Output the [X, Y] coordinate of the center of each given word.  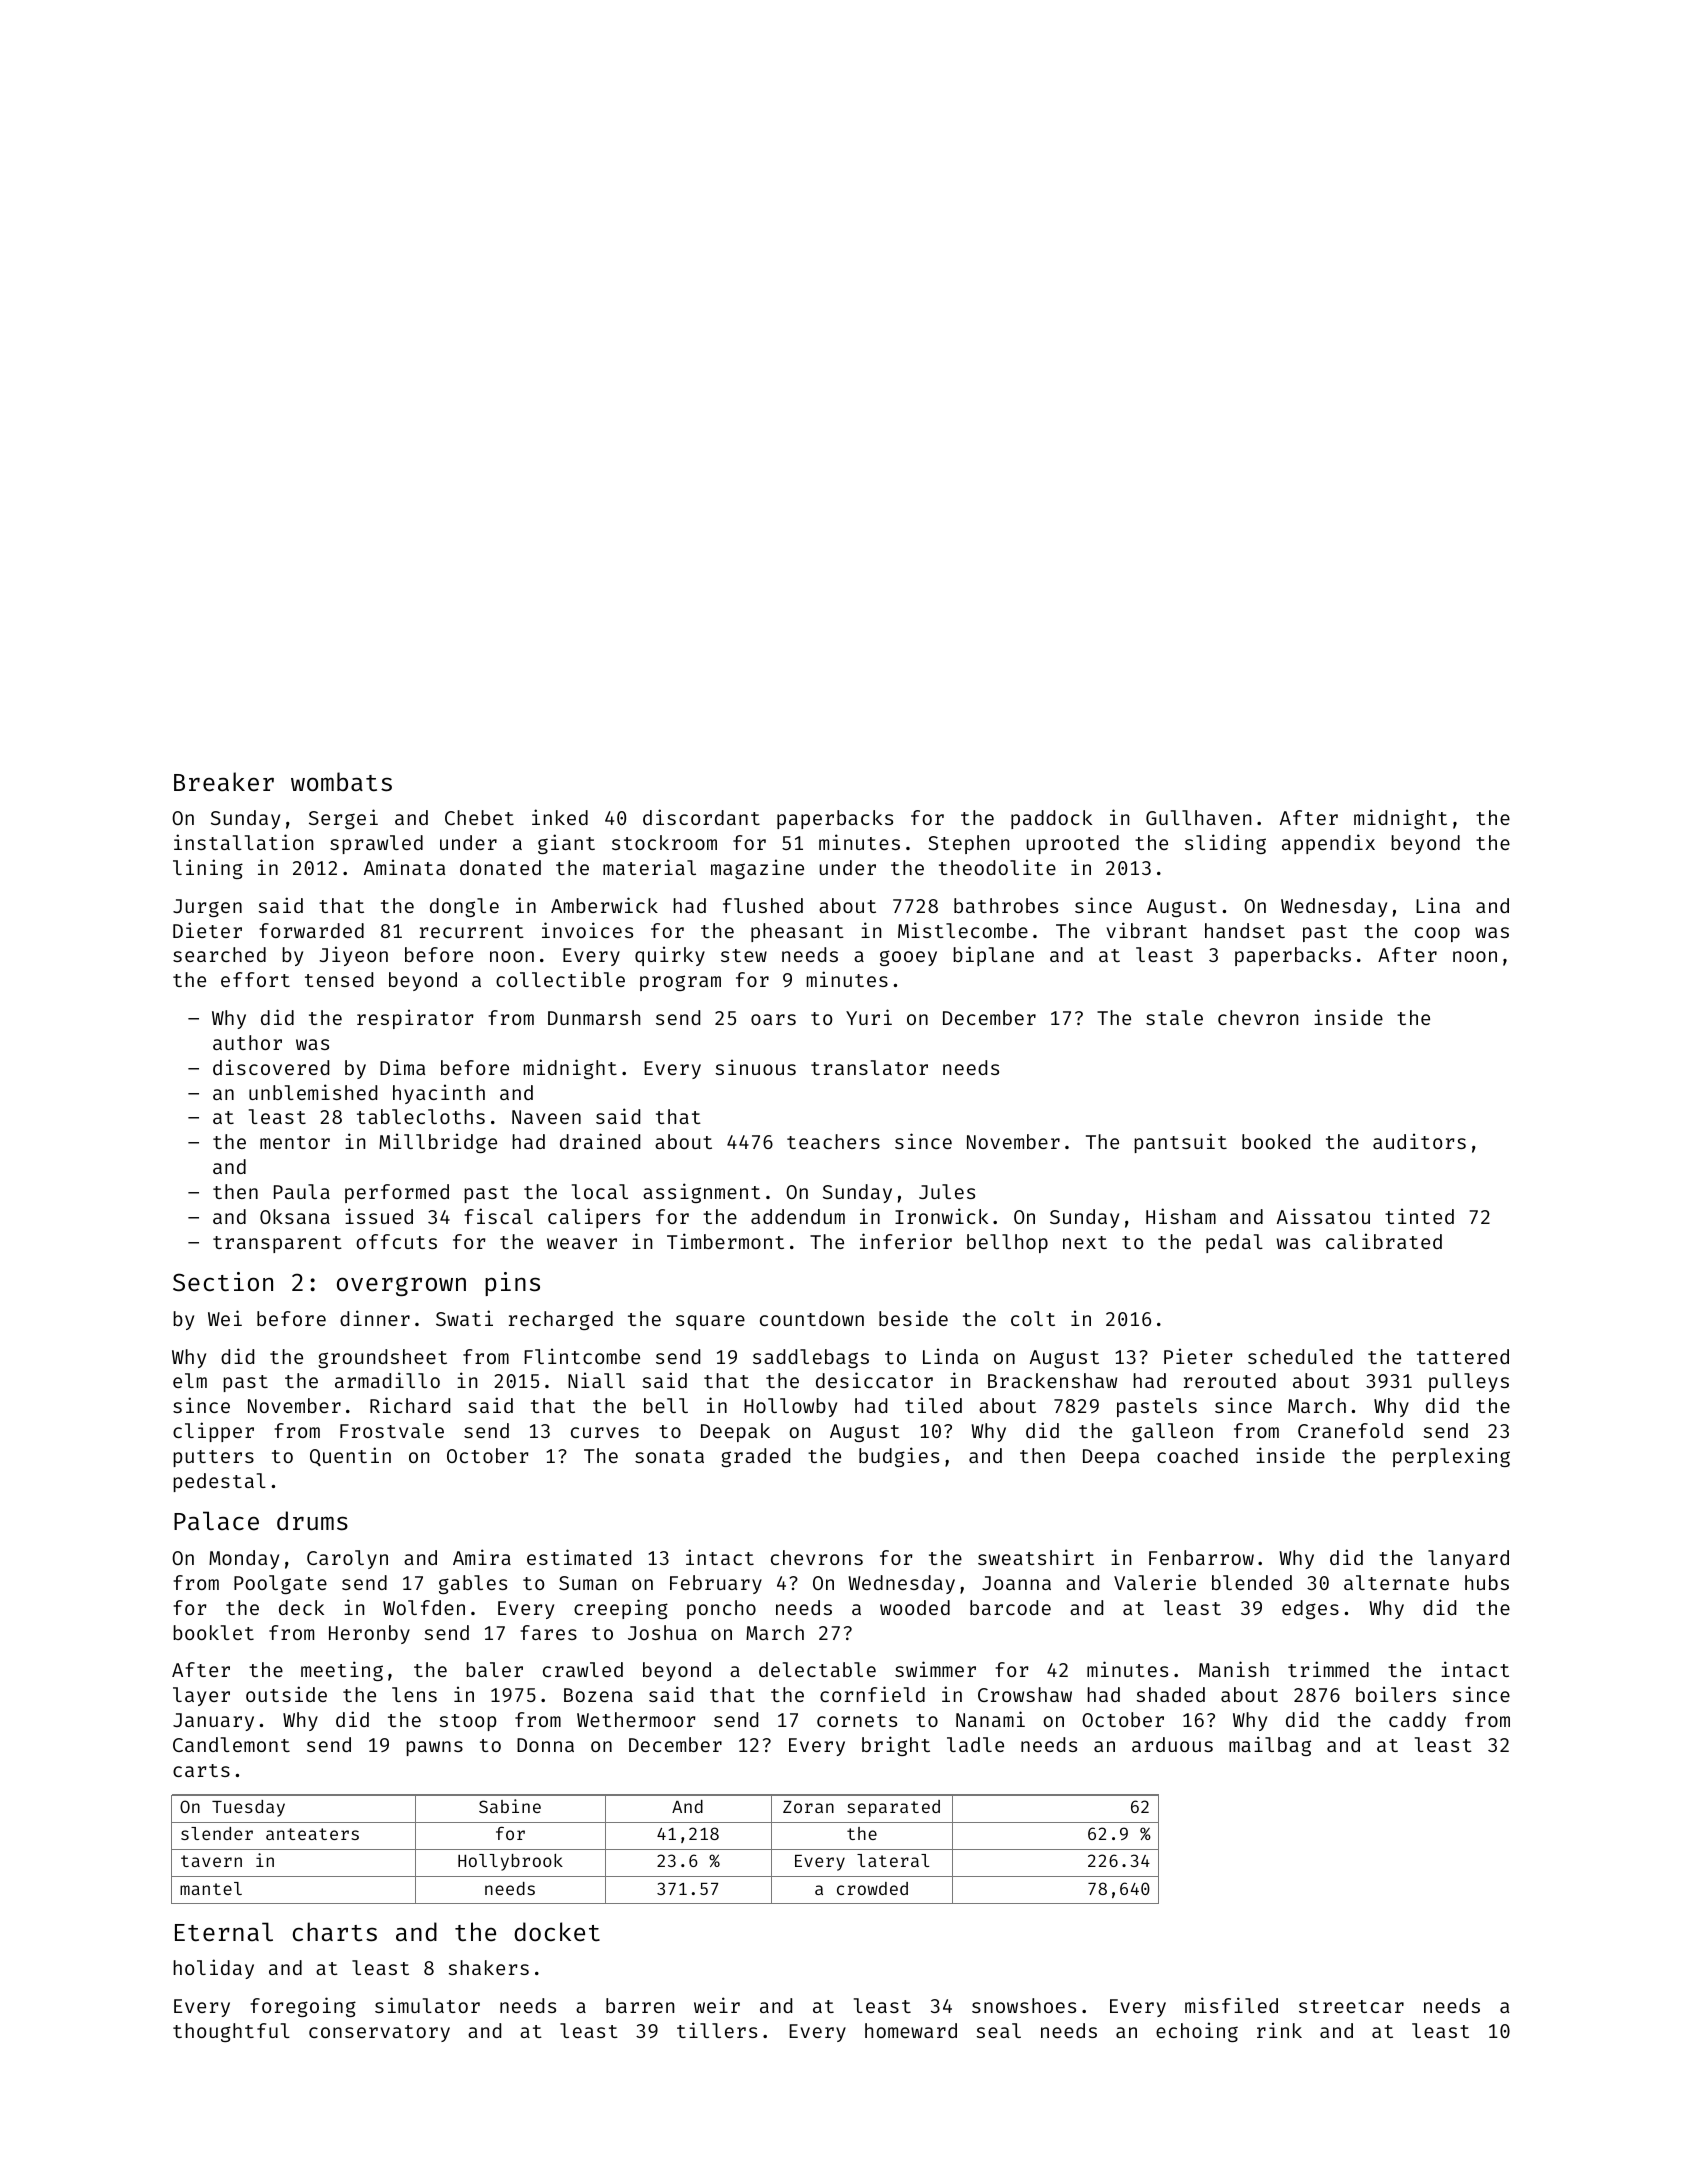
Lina [1438, 905]
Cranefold [1350, 1430]
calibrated [1384, 1241]
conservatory [379, 2033]
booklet [213, 1632]
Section [223, 1282]
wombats [341, 782]
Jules [947, 1191]
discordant [701, 817]
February [716, 1584]
